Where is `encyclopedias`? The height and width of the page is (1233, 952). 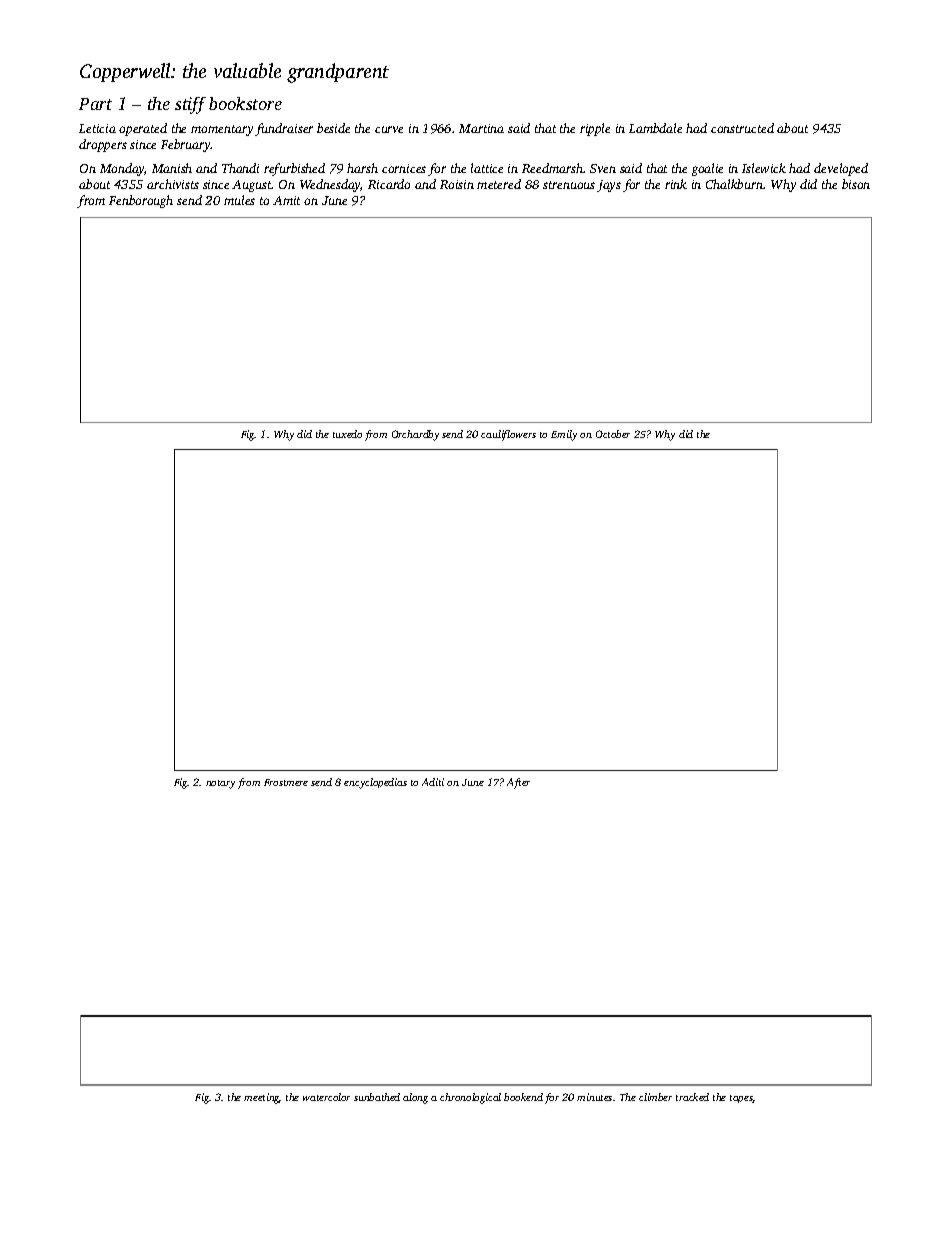
encyclopedias is located at coordinates (375, 783).
